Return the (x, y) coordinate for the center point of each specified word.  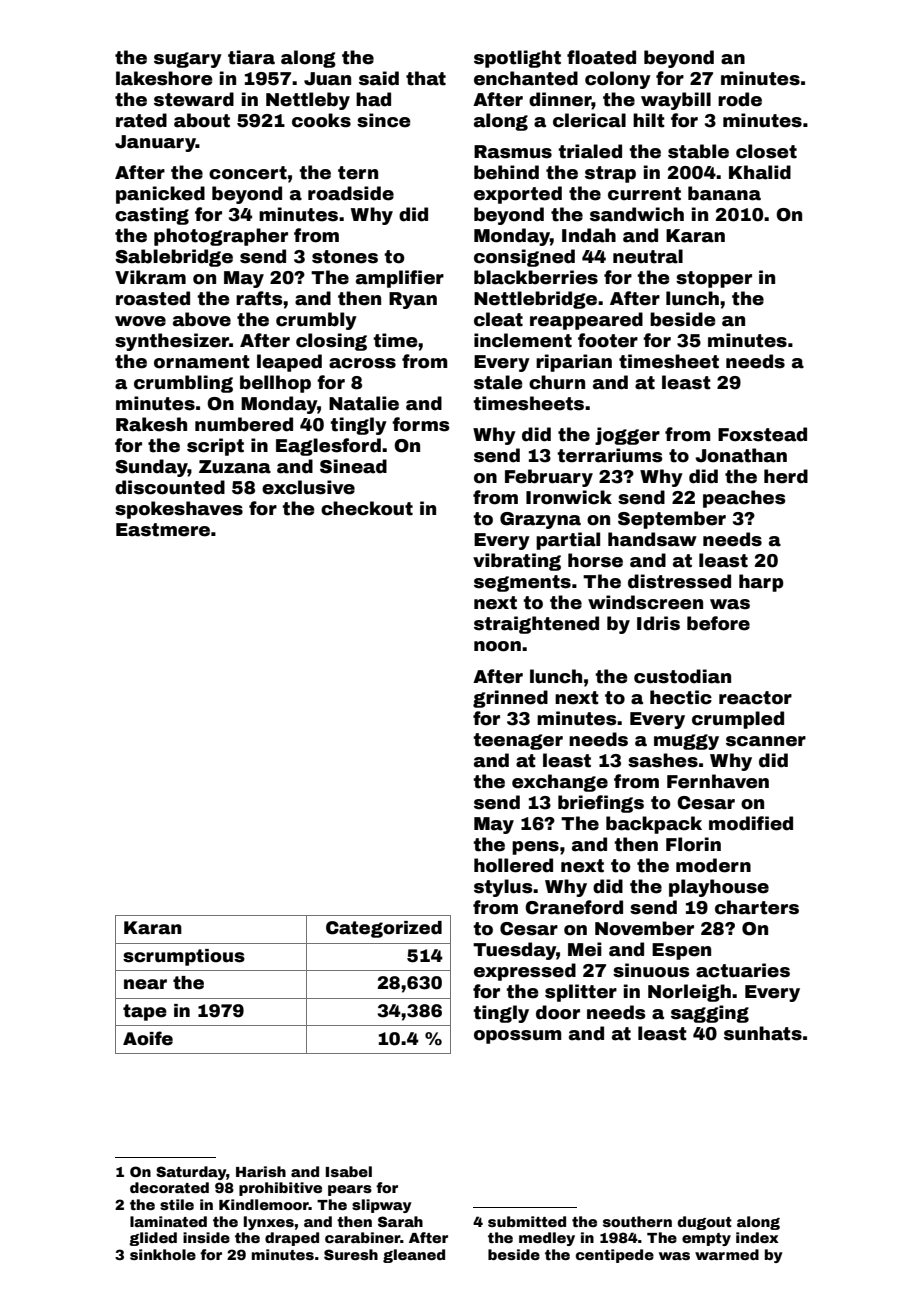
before (718, 623)
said (379, 78)
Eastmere (163, 530)
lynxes (269, 1223)
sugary (188, 60)
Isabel (349, 1171)
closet (766, 151)
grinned (510, 699)
